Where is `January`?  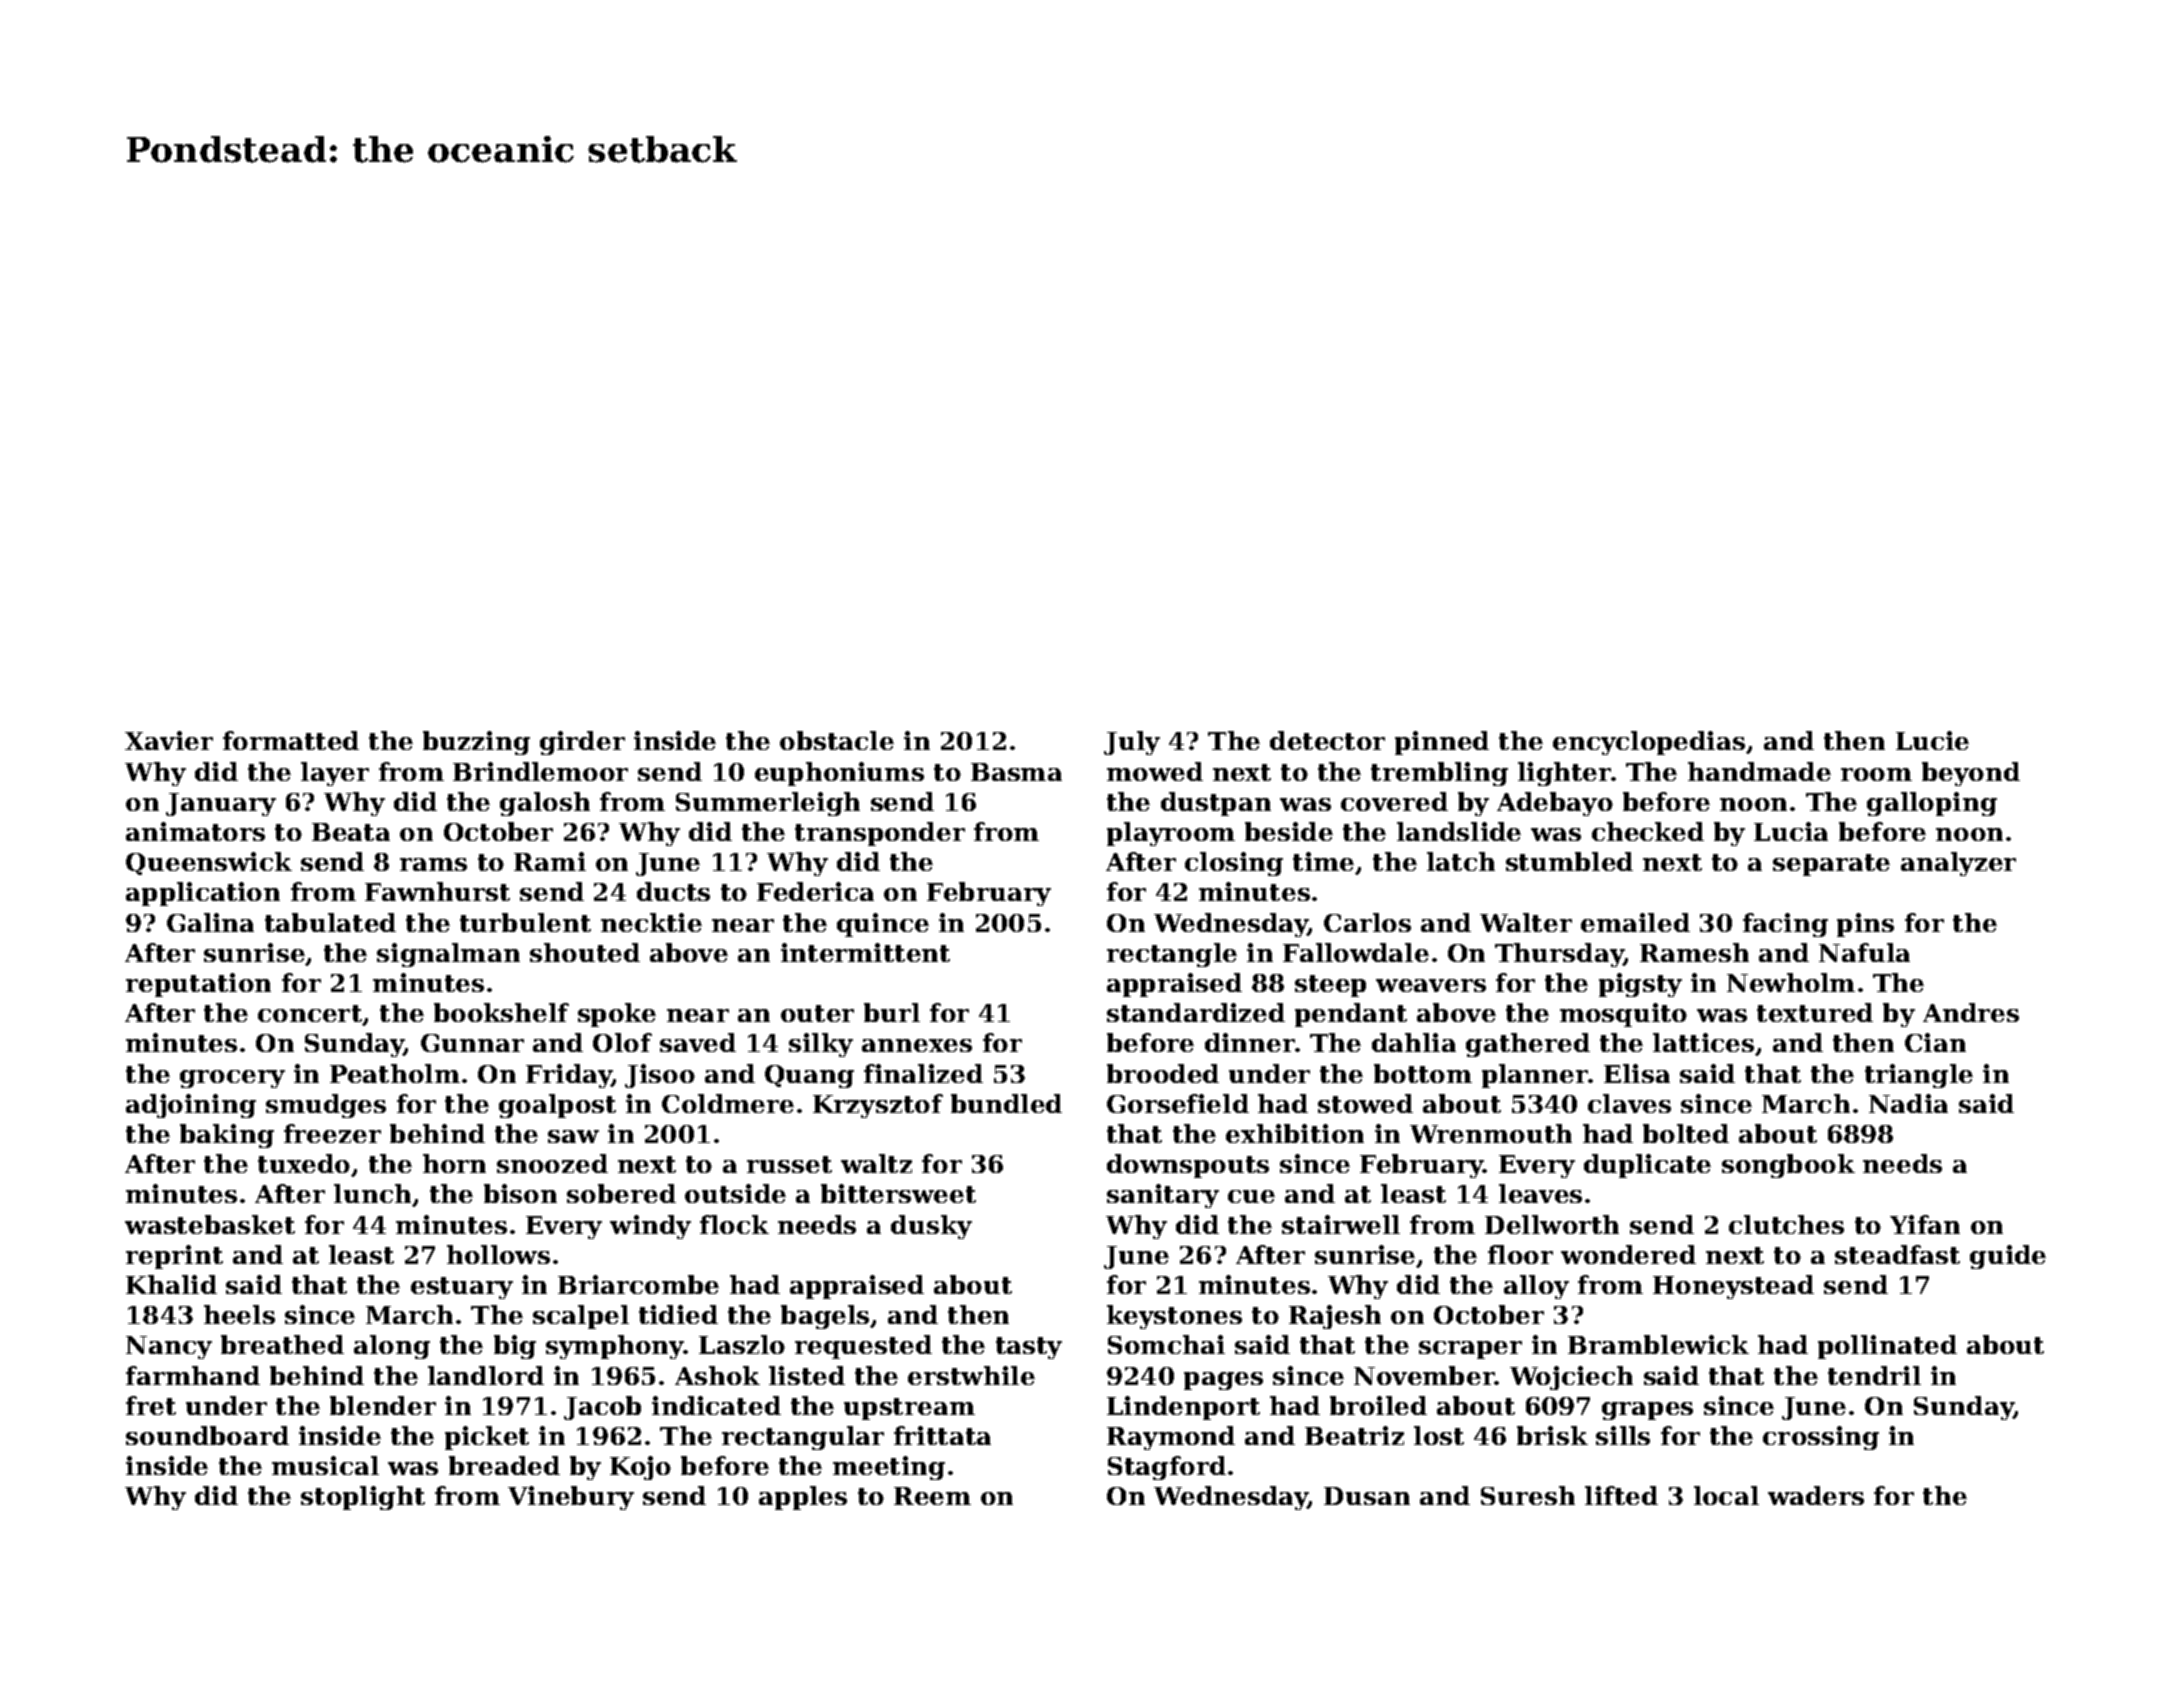
January is located at coordinates (221, 804).
